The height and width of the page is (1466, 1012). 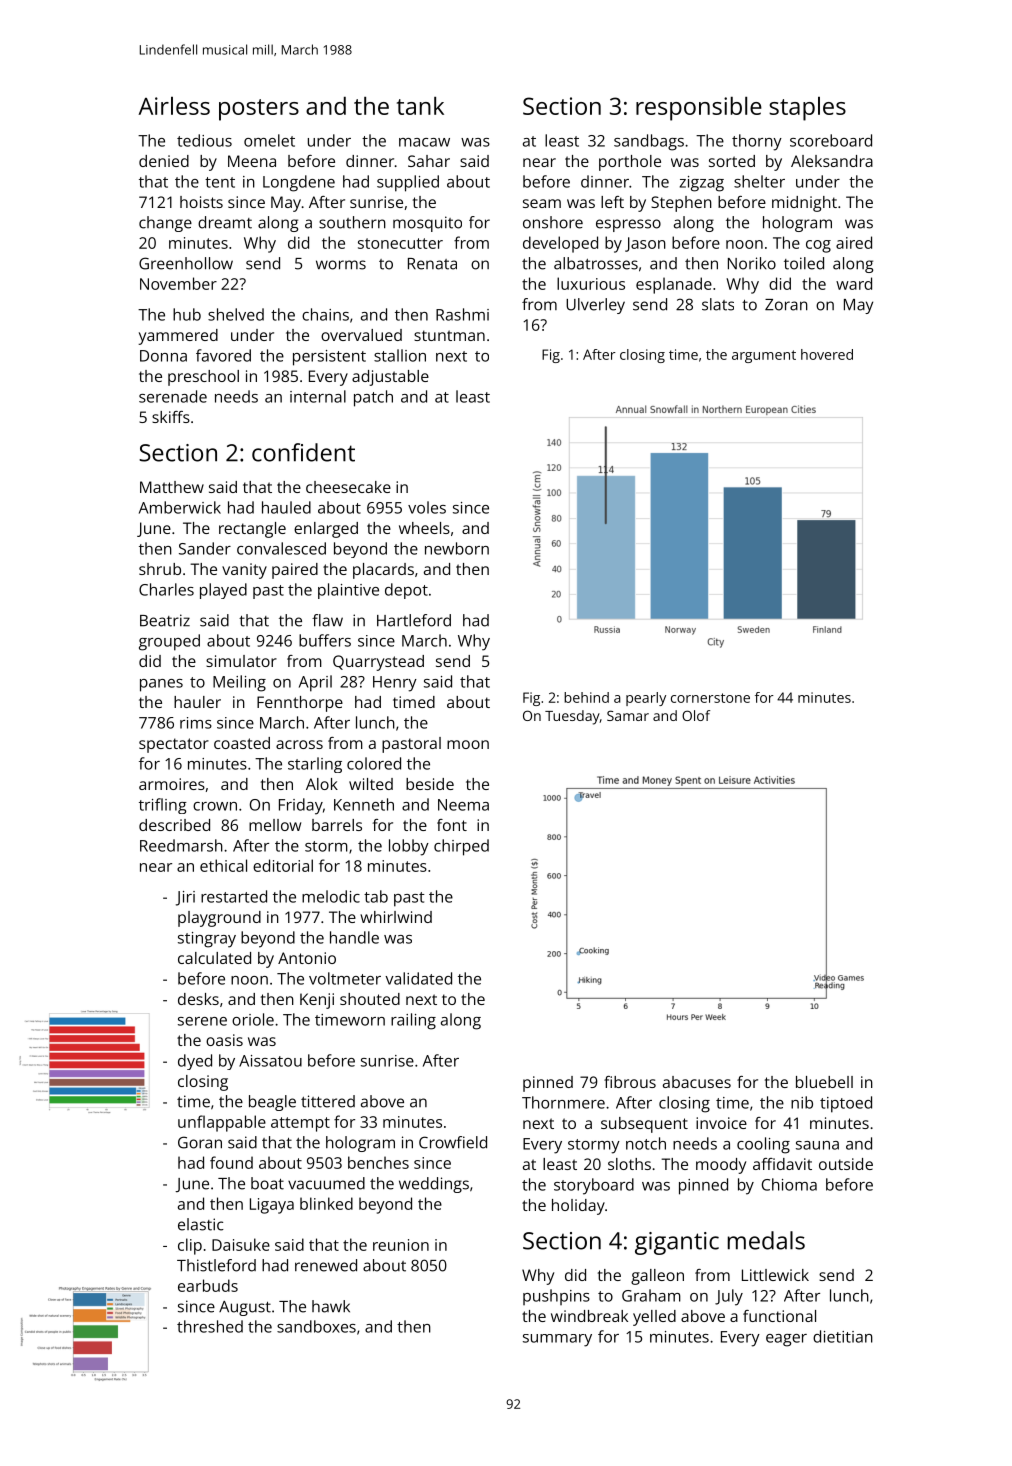 I want to click on nib, so click(x=802, y=1102).
